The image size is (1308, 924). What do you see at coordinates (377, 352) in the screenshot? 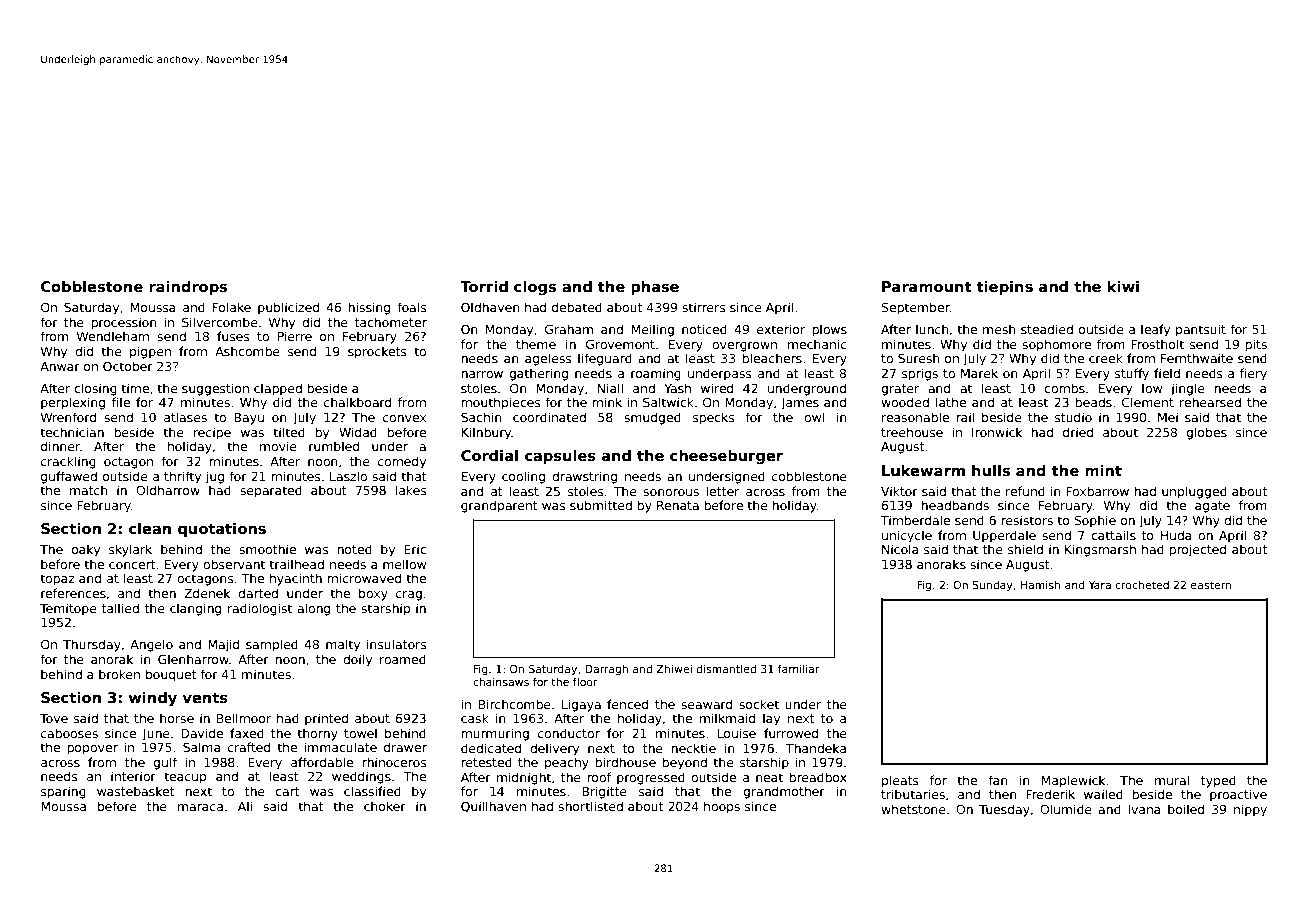
I see `sprockets` at bounding box center [377, 352].
